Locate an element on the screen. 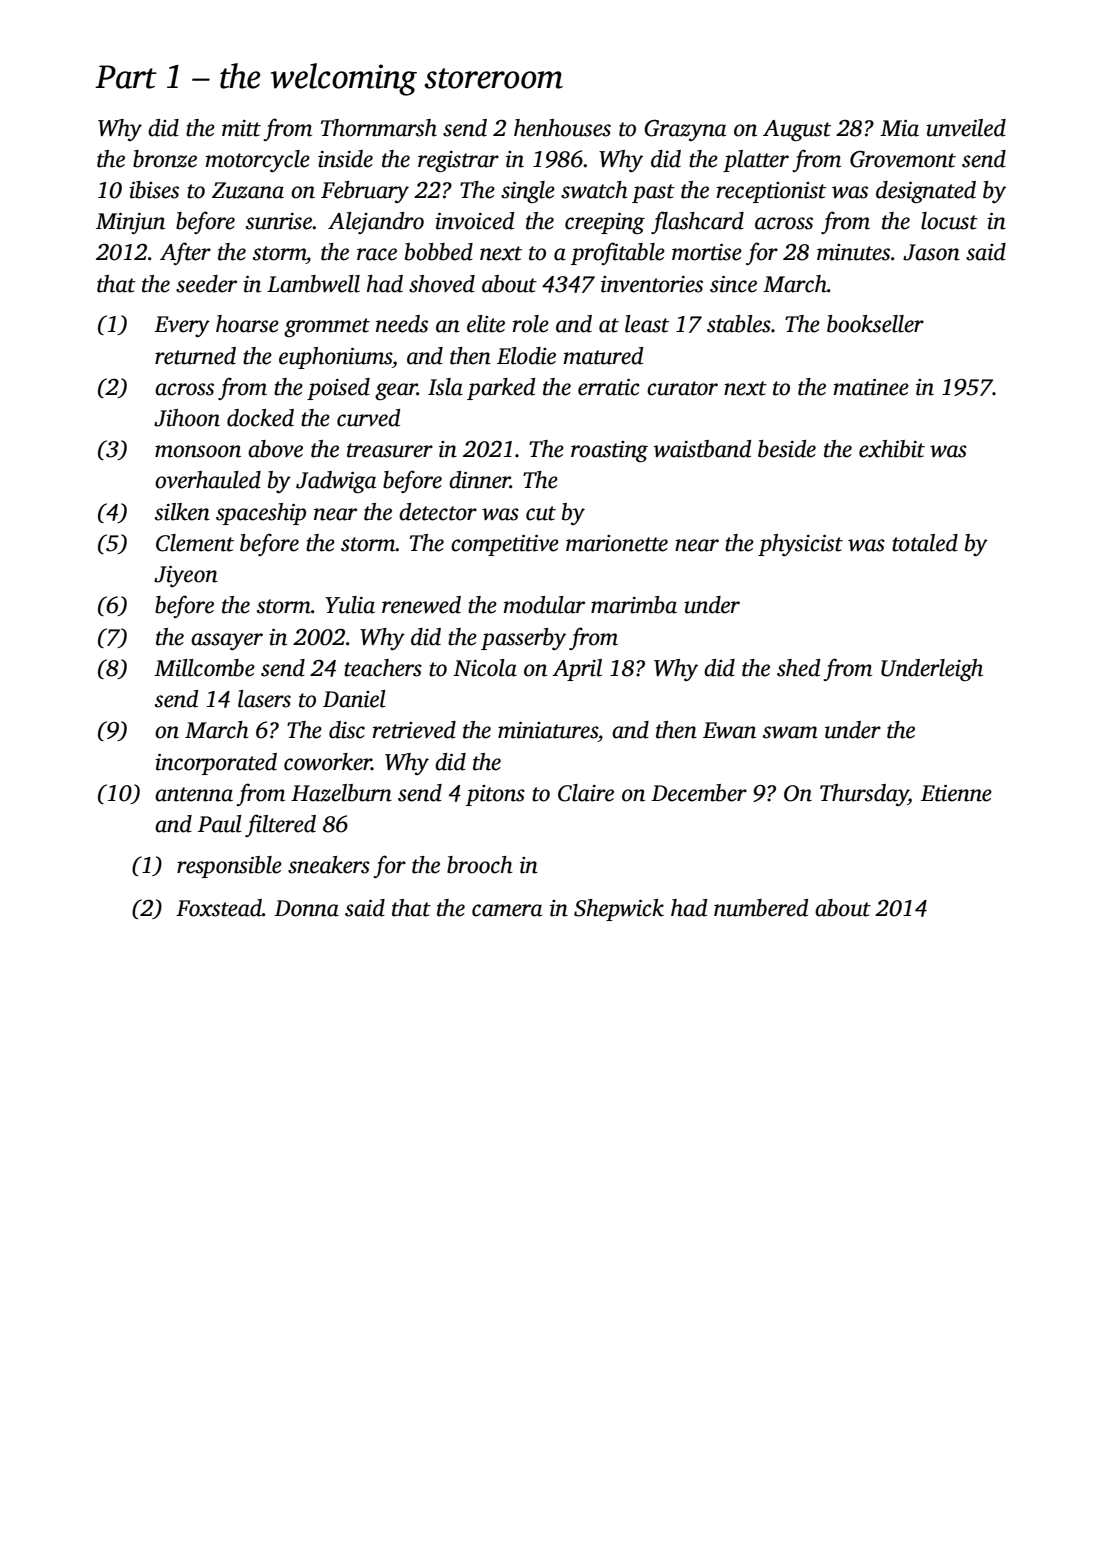  Ewan is located at coordinates (729, 730).
